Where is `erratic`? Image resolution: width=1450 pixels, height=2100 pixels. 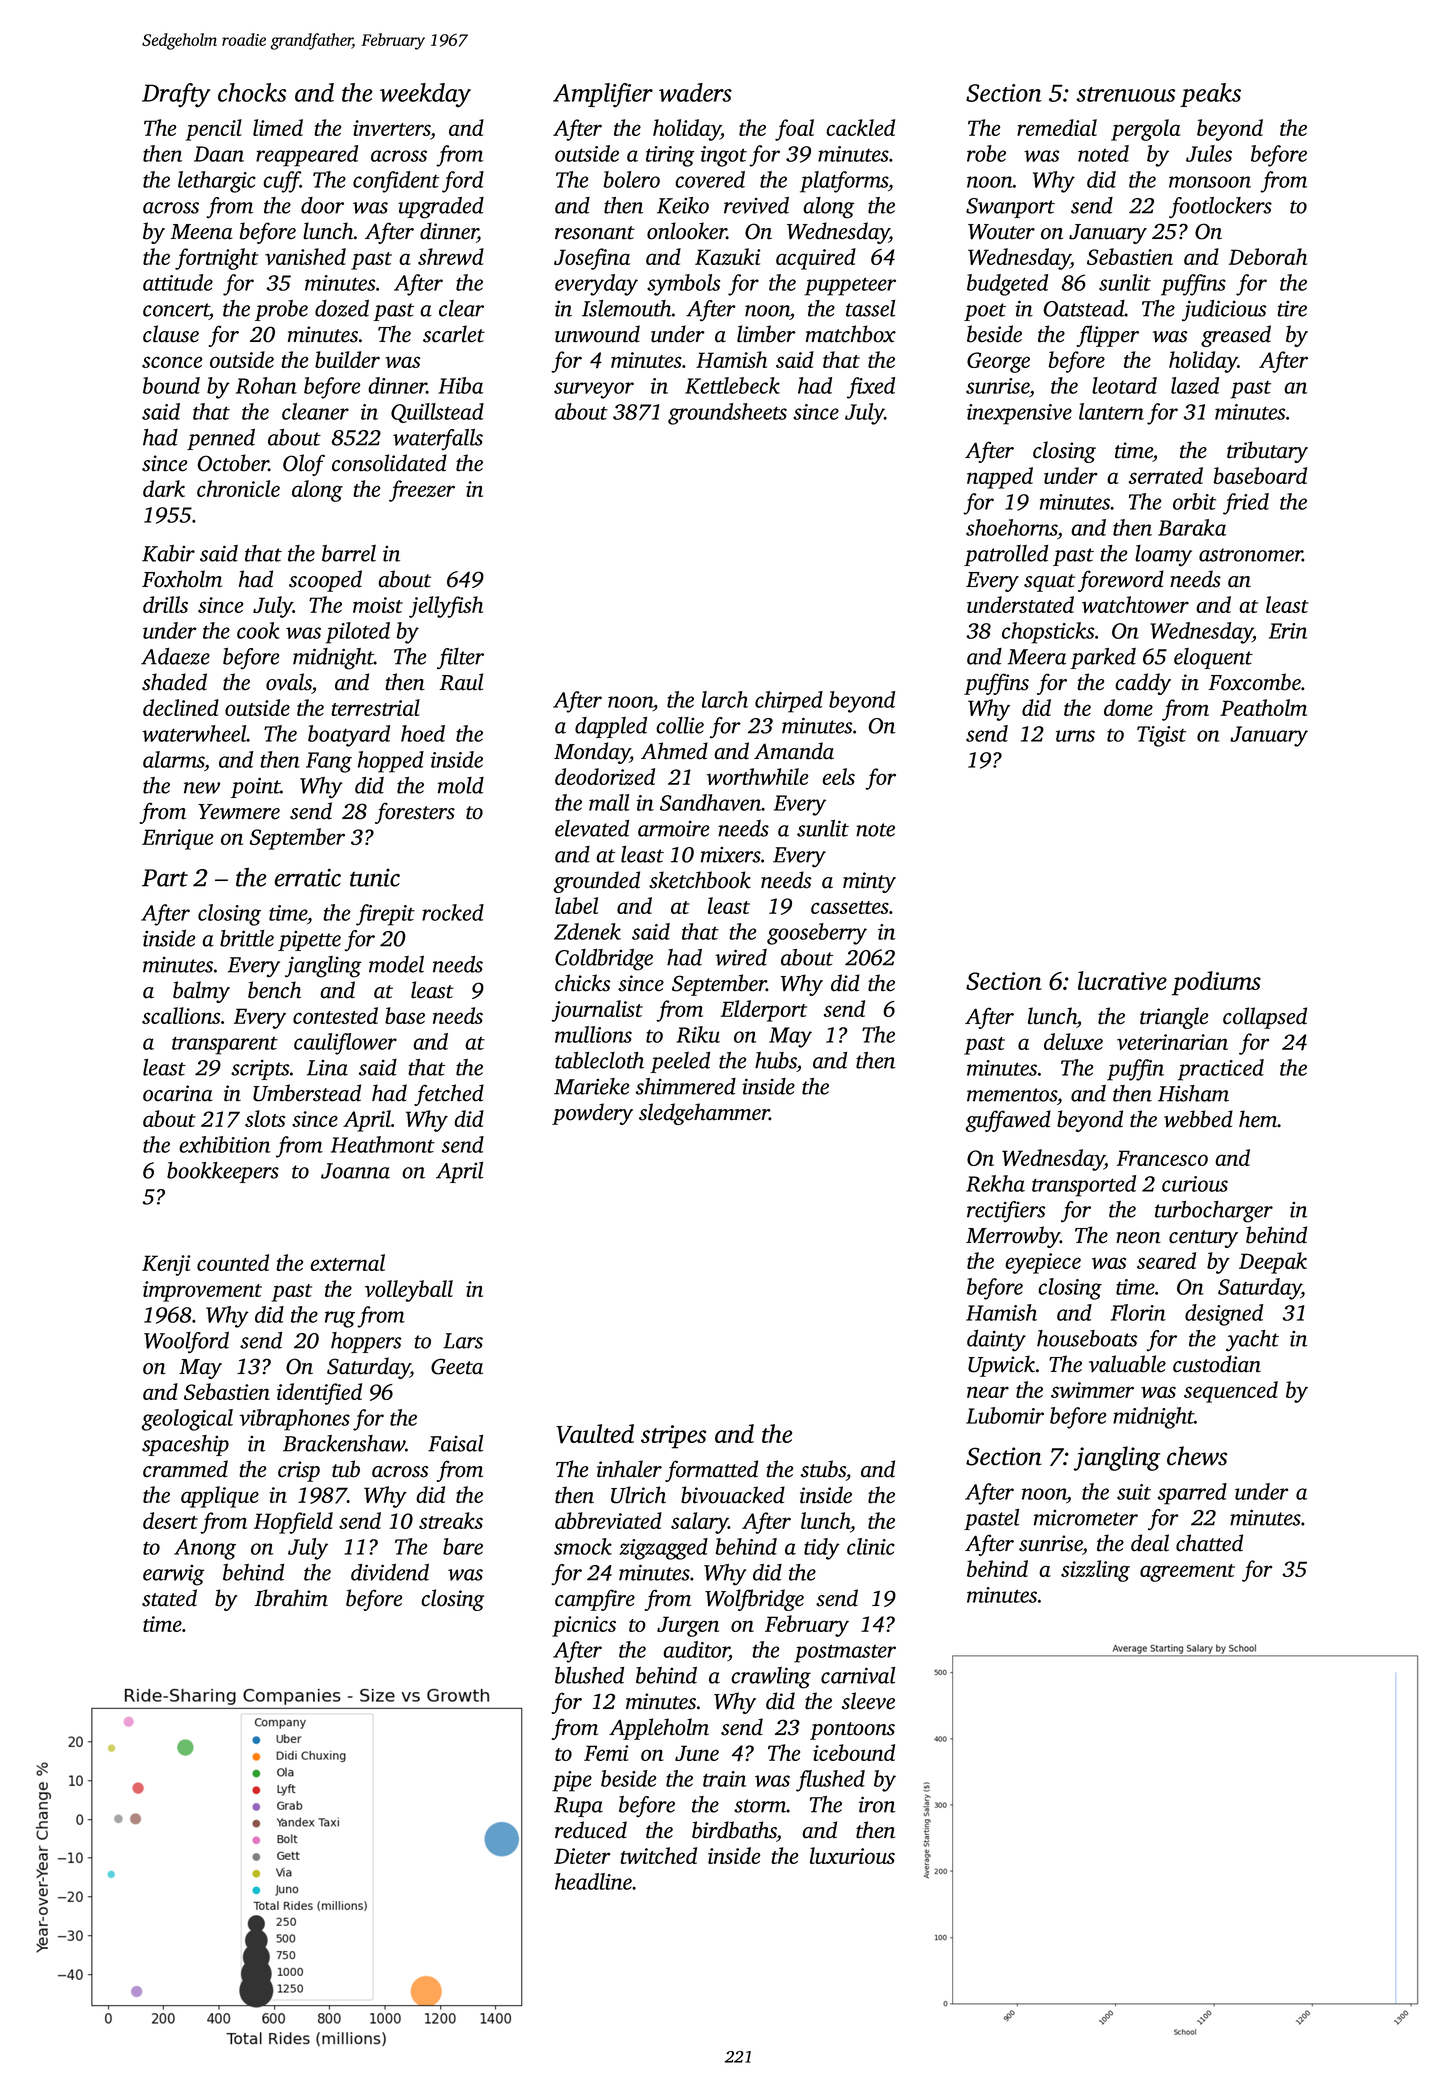
erratic is located at coordinates (307, 877).
